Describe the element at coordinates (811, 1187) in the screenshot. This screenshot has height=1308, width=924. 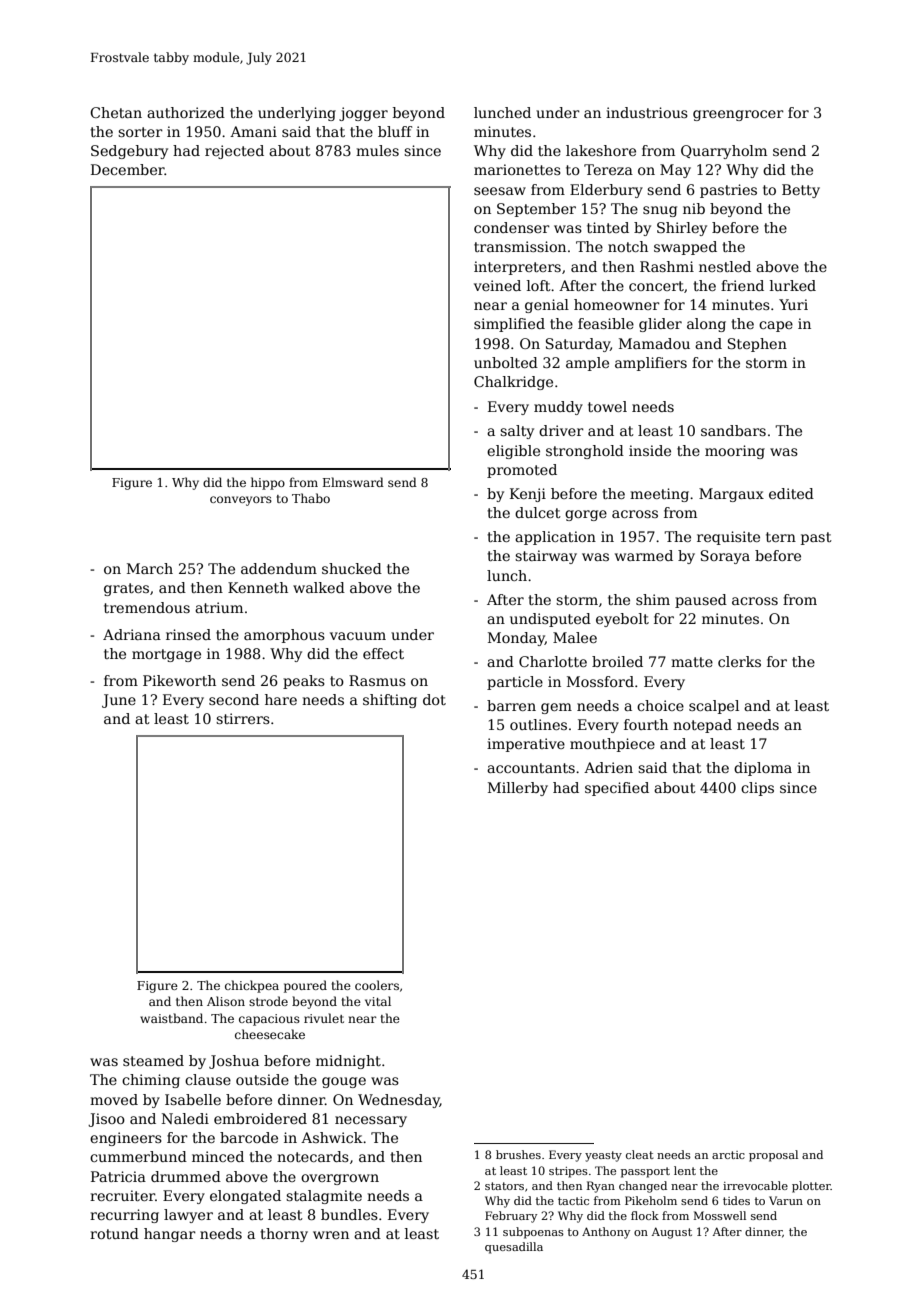
I see `plotter` at that location.
